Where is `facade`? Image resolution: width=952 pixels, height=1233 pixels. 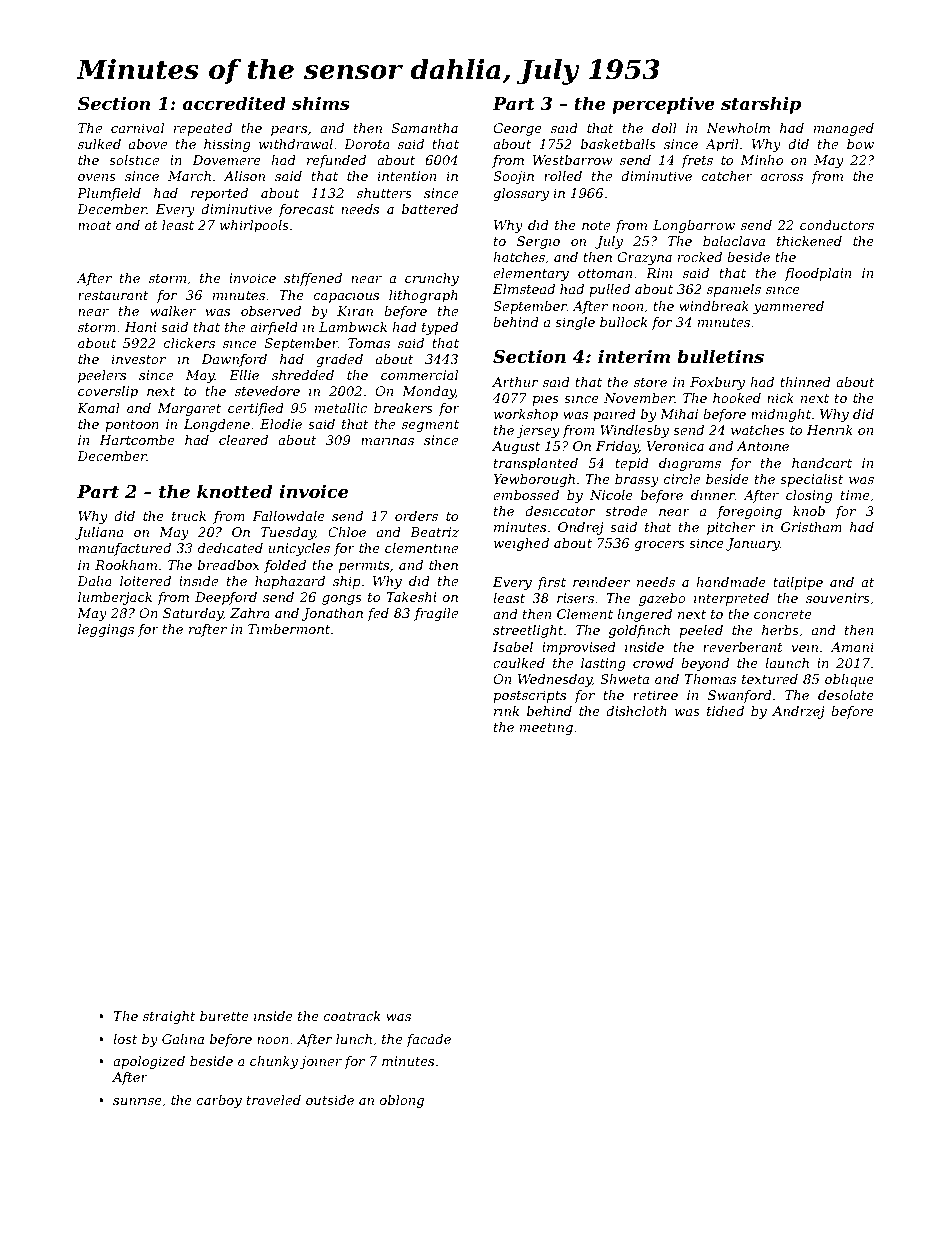
facade is located at coordinates (428, 1040).
